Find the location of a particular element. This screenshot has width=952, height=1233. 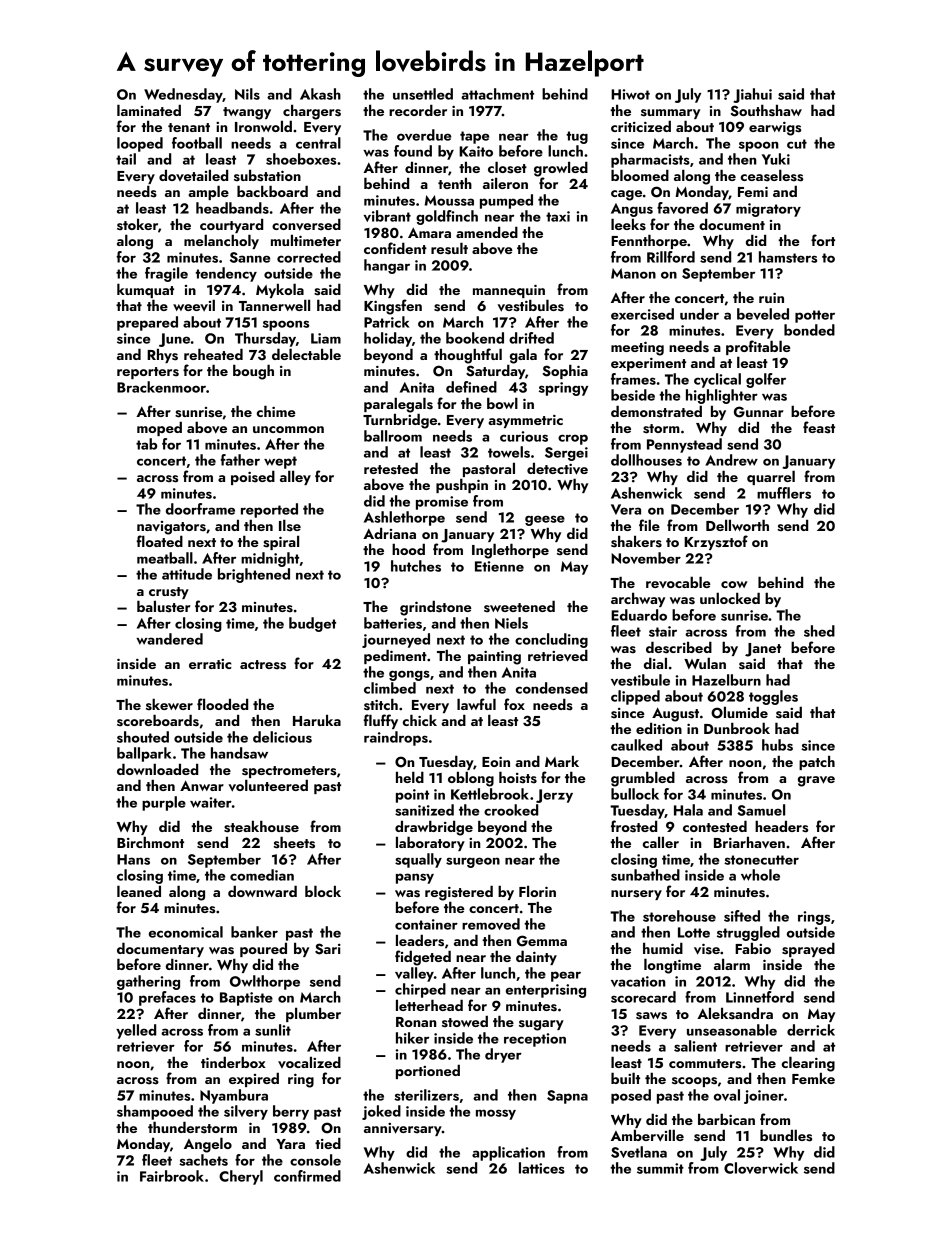

Sapna is located at coordinates (567, 1097).
